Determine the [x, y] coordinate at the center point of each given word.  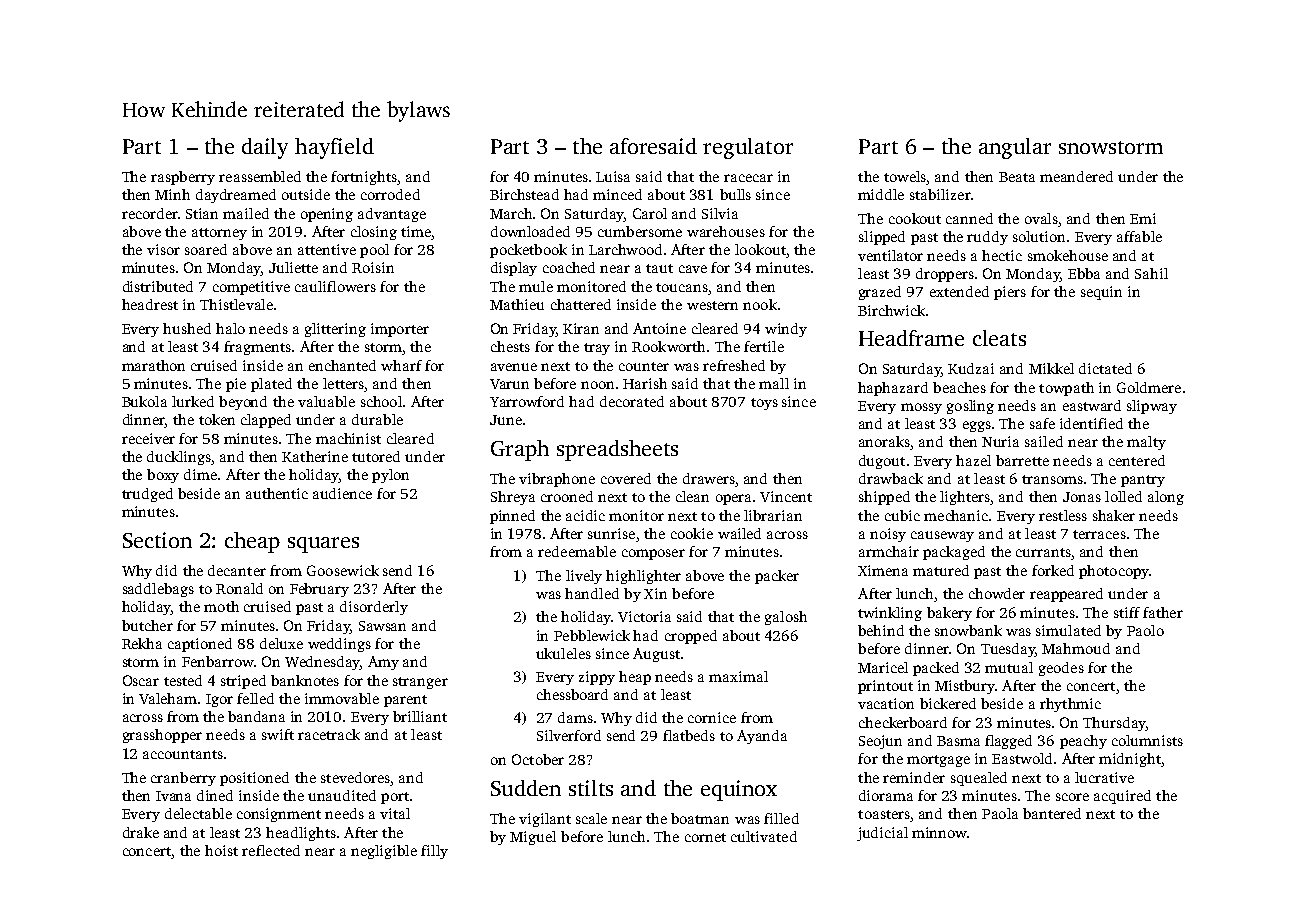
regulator [748, 148]
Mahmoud [1076, 648]
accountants [183, 754]
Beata [1017, 177]
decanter [237, 570]
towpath [1066, 389]
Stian [202, 213]
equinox [739, 790]
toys [764, 404]
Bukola [144, 401]
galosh [786, 618]
